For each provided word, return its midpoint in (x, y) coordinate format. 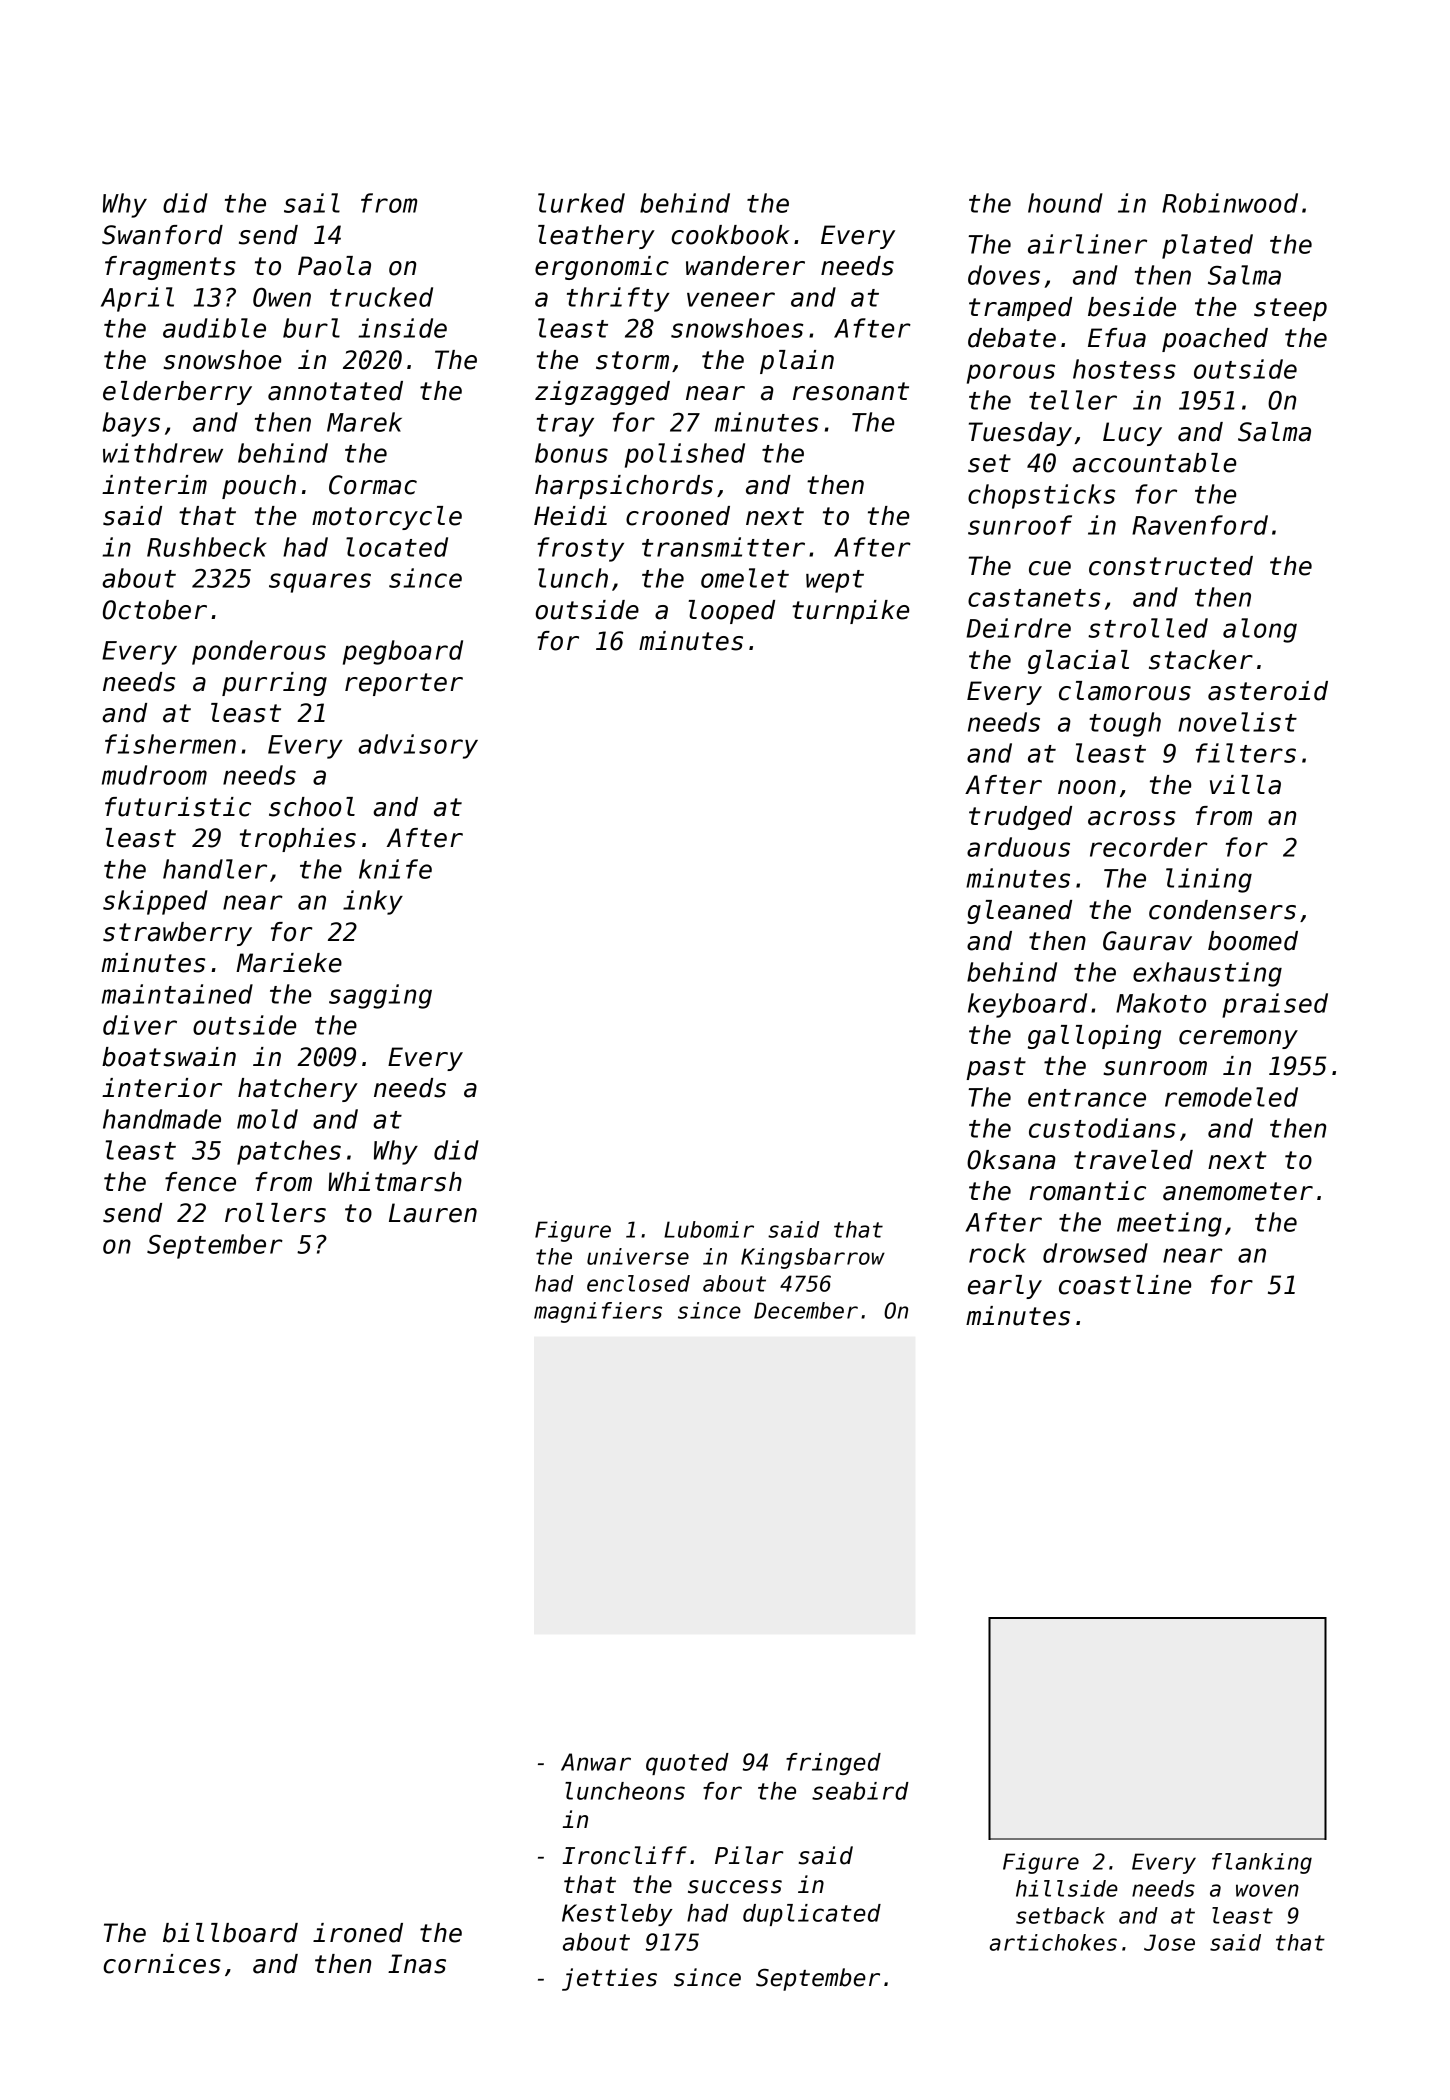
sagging (380, 996)
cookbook (730, 235)
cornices (162, 1964)
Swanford (162, 235)
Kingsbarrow (813, 1258)
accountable (1154, 463)
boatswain (169, 1057)
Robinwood (1230, 203)
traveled (1133, 1160)
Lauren (433, 1213)
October (155, 610)
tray (565, 425)
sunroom (1155, 1068)
